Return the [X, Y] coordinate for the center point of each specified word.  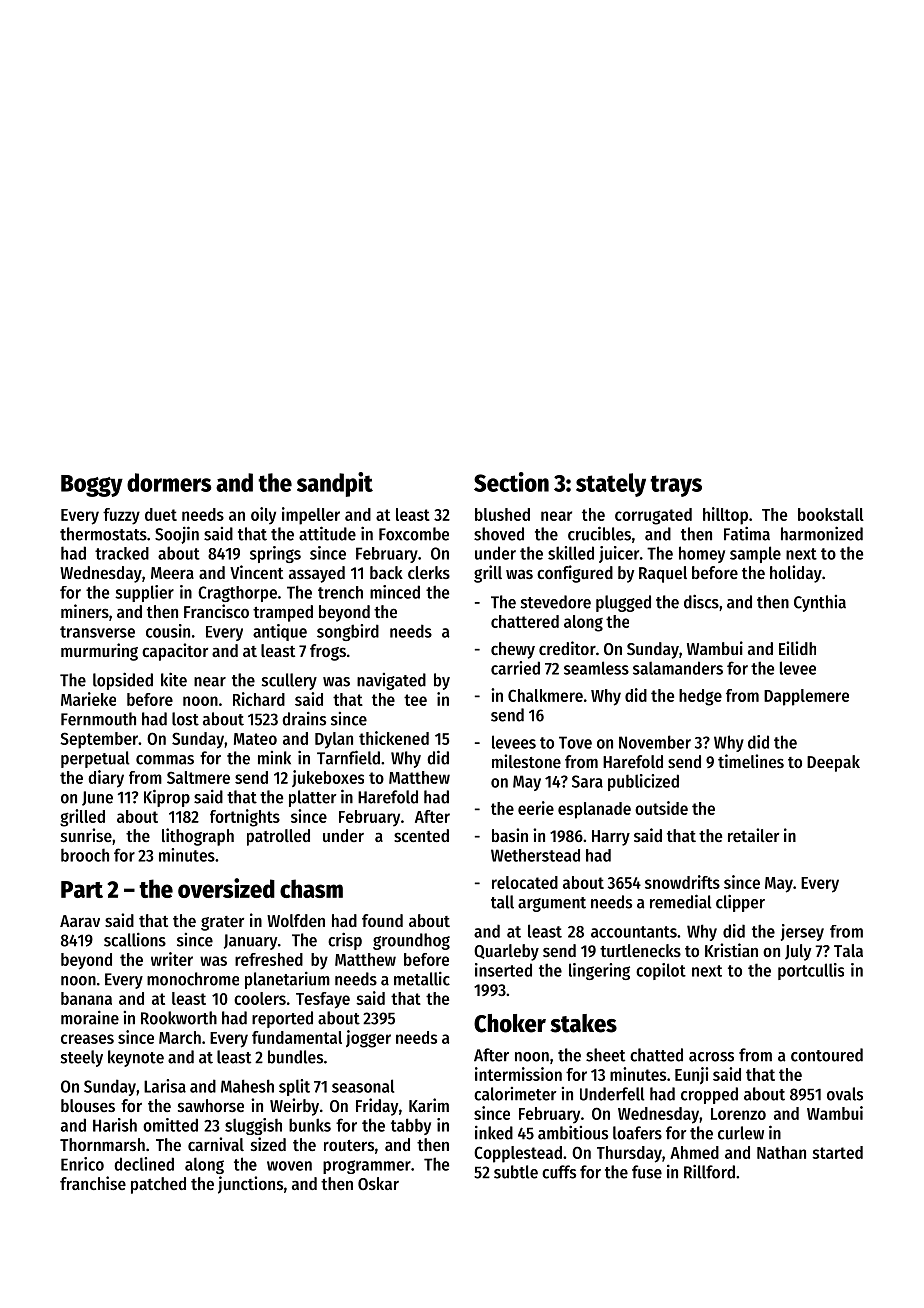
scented [421, 835]
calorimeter [515, 1094]
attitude [327, 533]
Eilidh [797, 648]
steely [82, 1058]
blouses [88, 1105]
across [711, 1057]
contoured [827, 1055]
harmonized [822, 533]
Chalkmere [545, 695]
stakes [583, 1023]
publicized [643, 782]
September [99, 740]
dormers [169, 482]
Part [82, 889]
